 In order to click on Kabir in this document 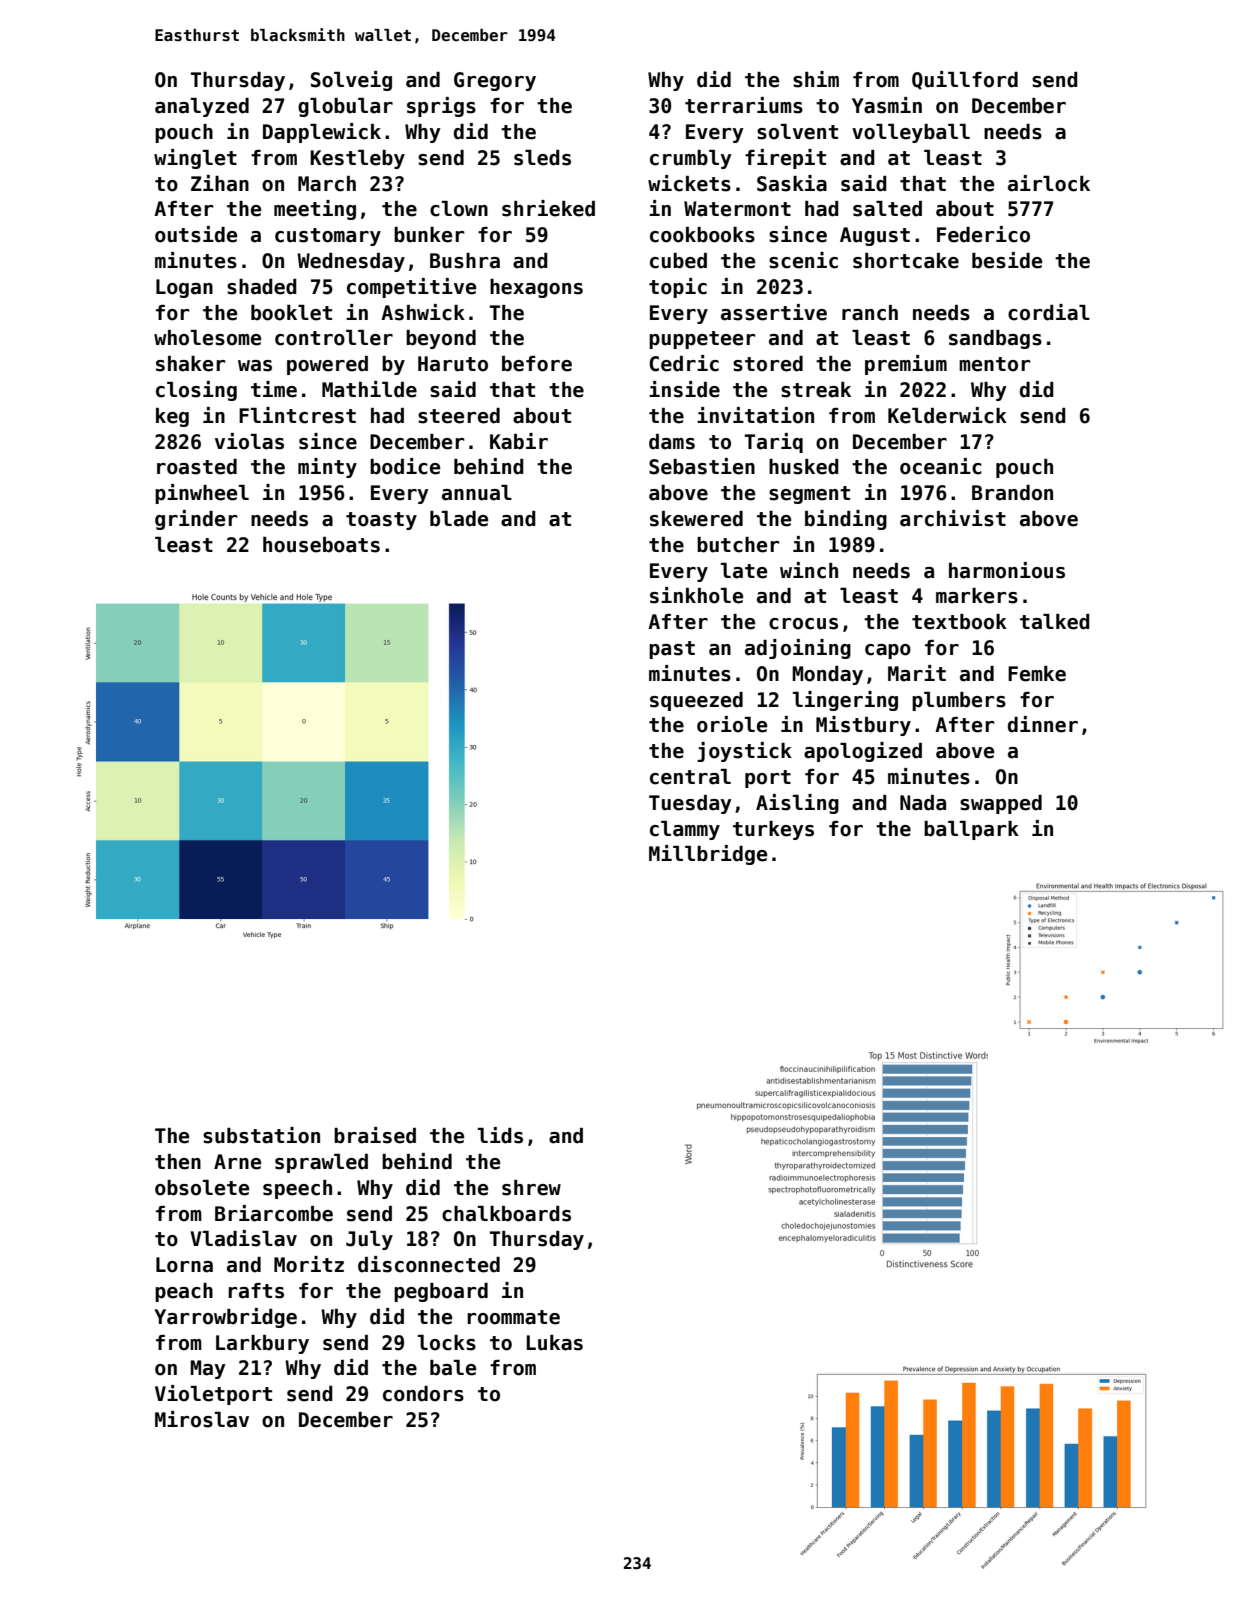, I will do `click(519, 441)`.
